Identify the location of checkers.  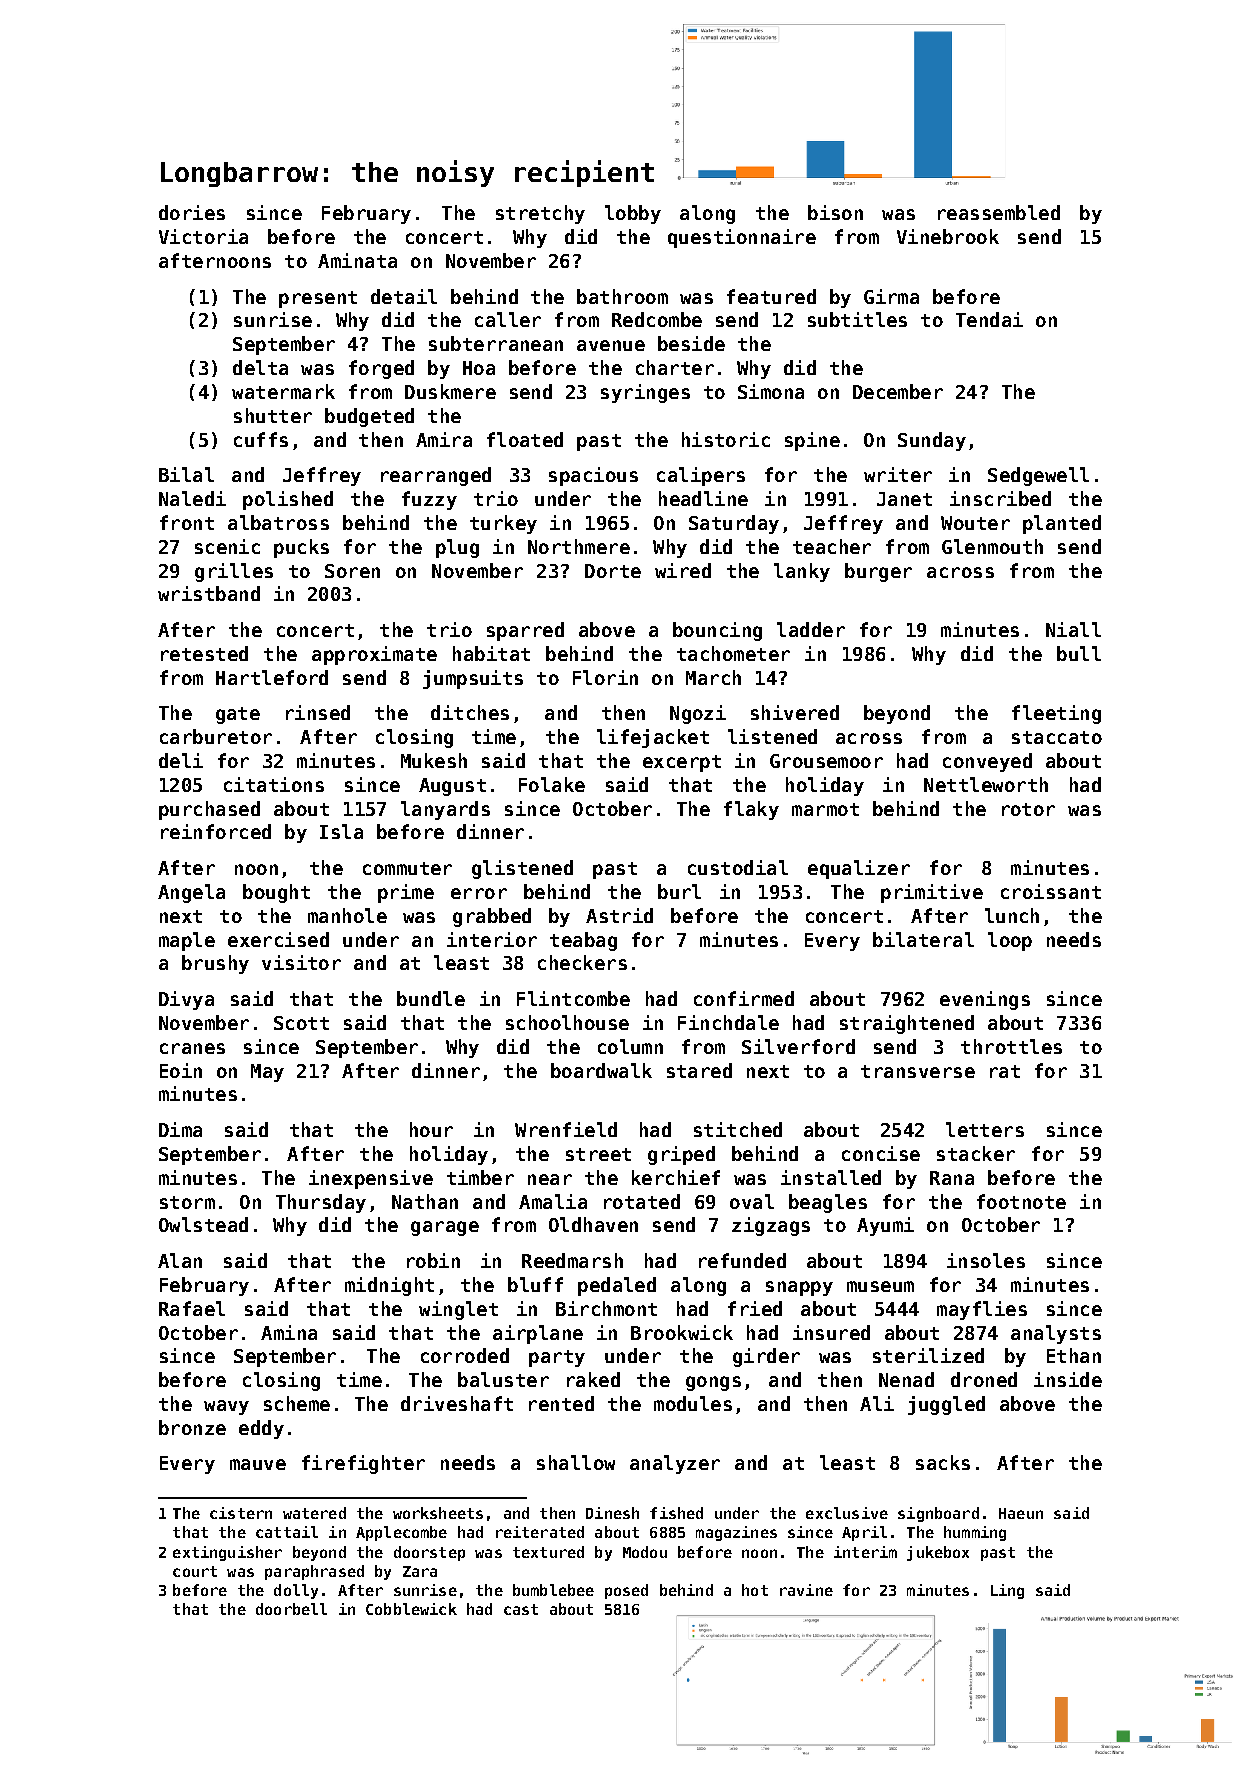
(582, 962).
